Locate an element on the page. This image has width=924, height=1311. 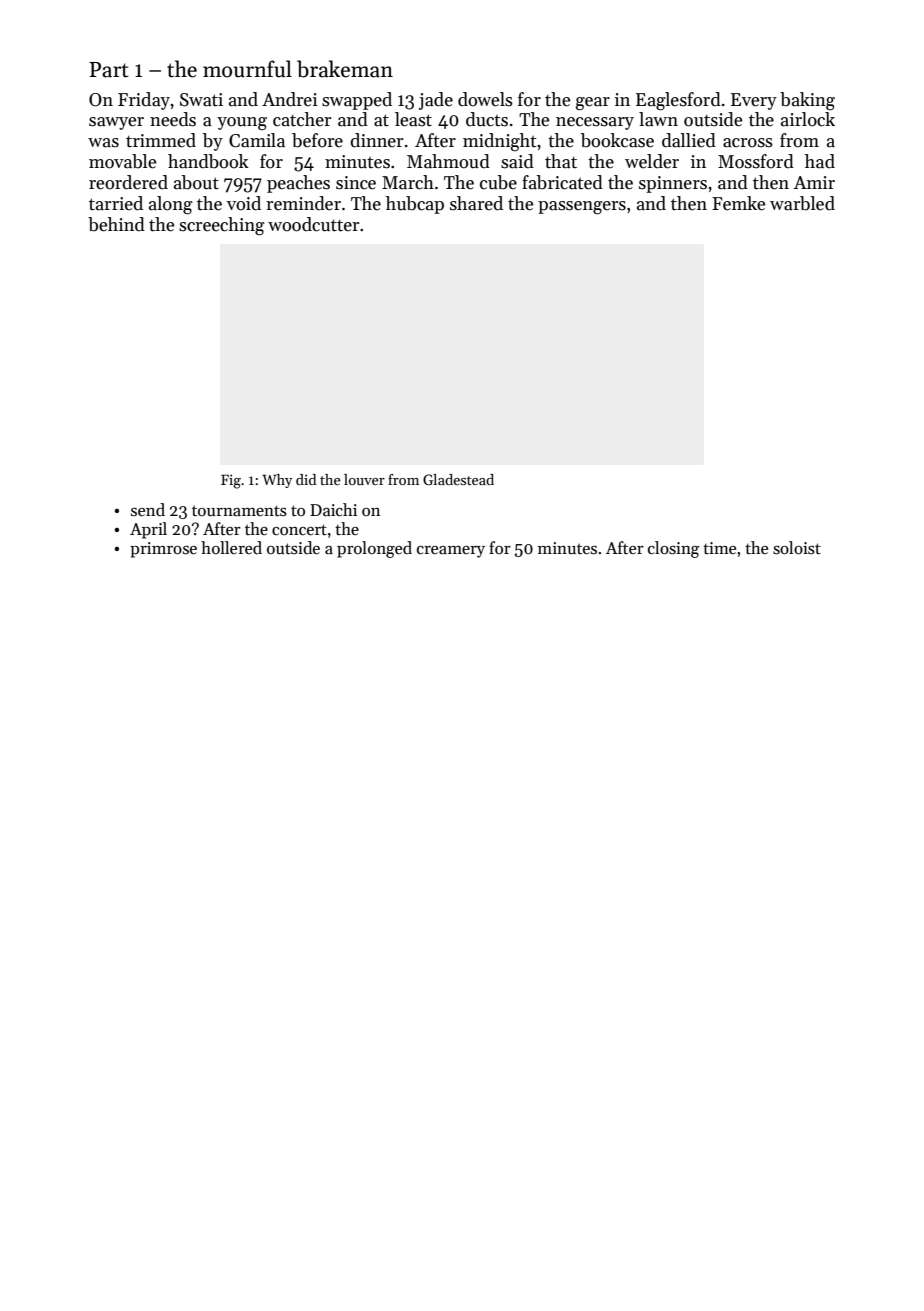
louver is located at coordinates (364, 479).
